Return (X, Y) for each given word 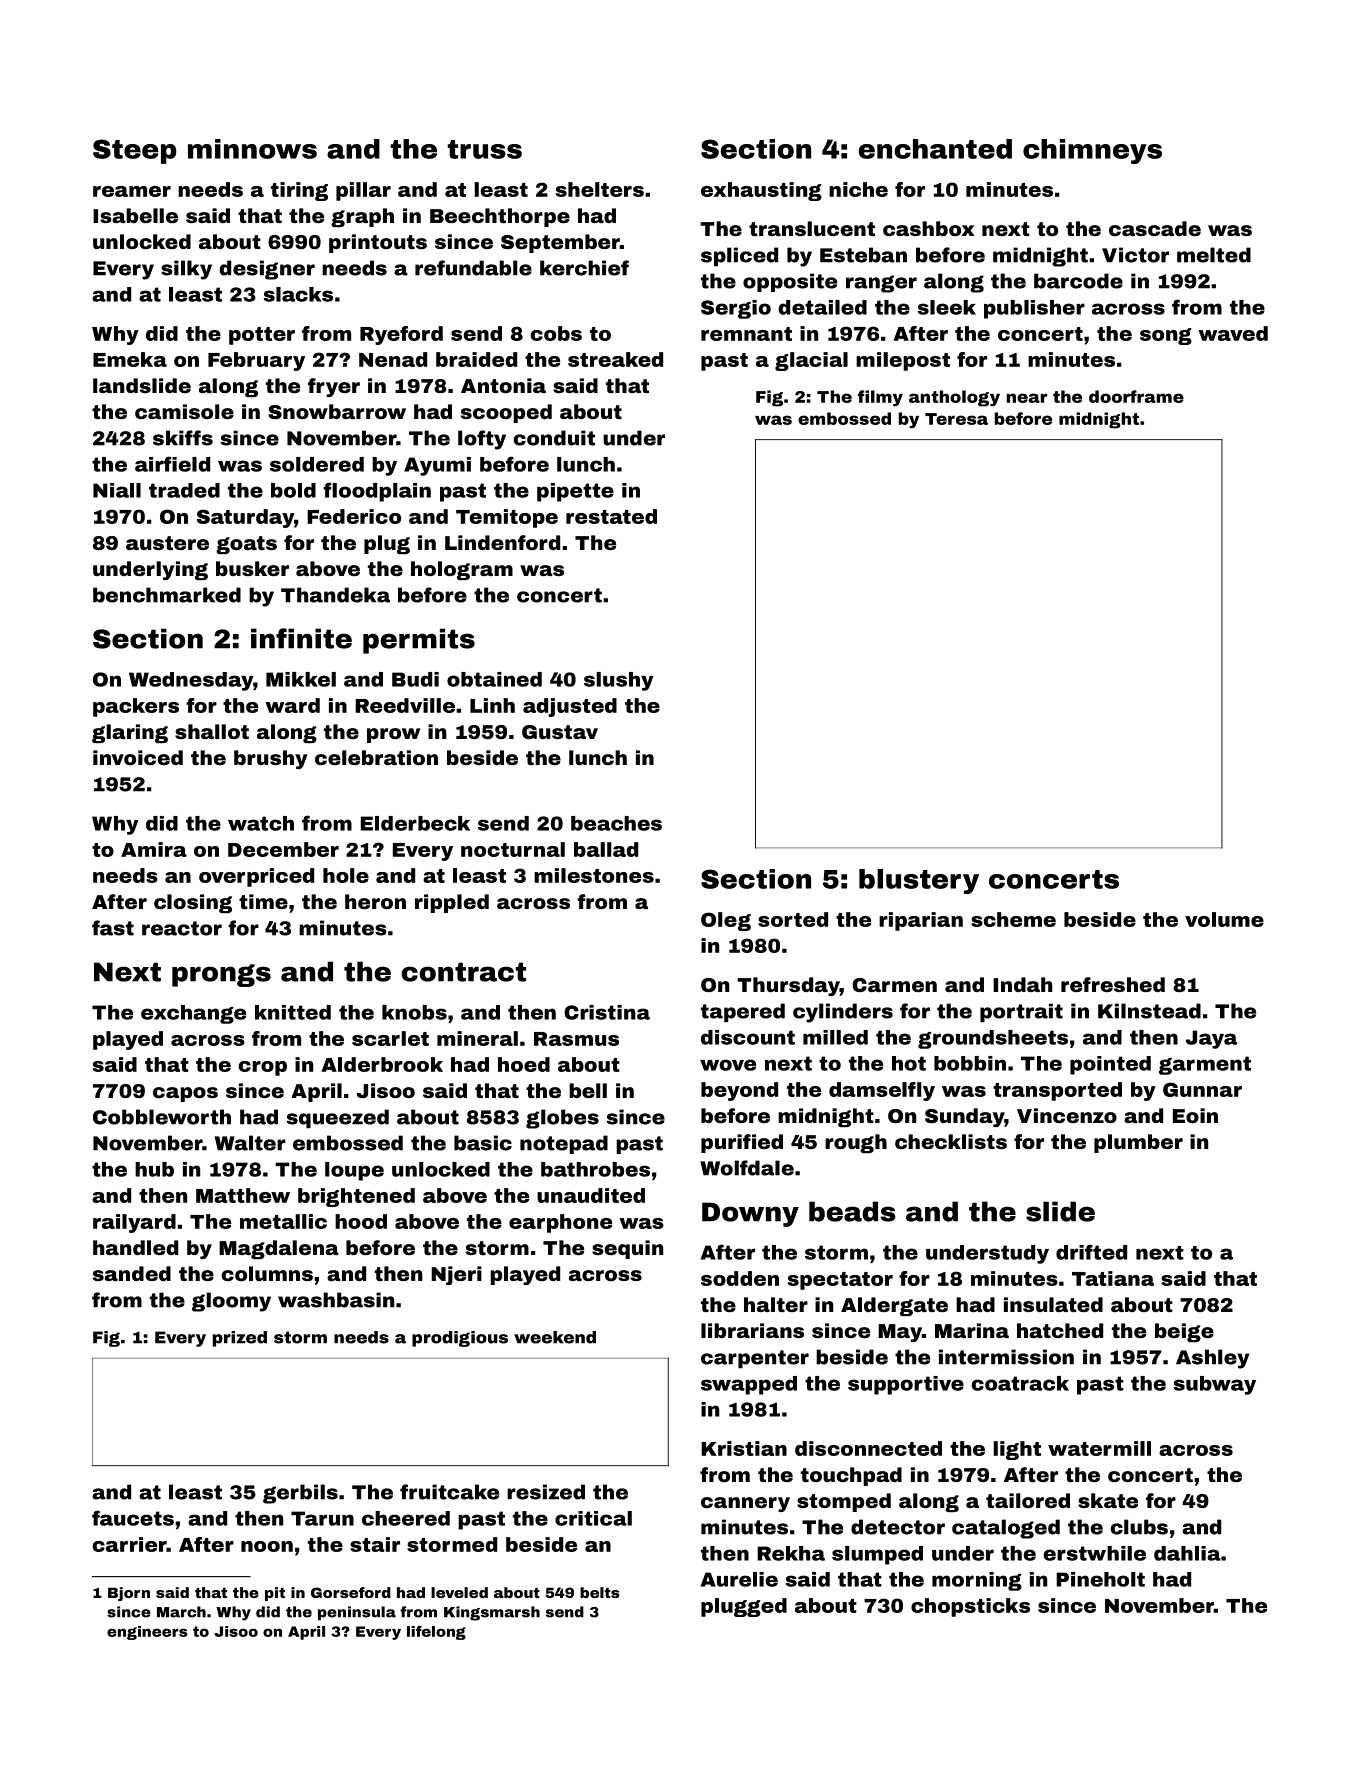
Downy (750, 1214)
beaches (616, 823)
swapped (749, 1385)
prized (240, 1339)
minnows (252, 149)
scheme (1013, 919)
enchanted (935, 149)
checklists (951, 1141)
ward (292, 705)
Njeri (456, 1275)
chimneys (1092, 151)
